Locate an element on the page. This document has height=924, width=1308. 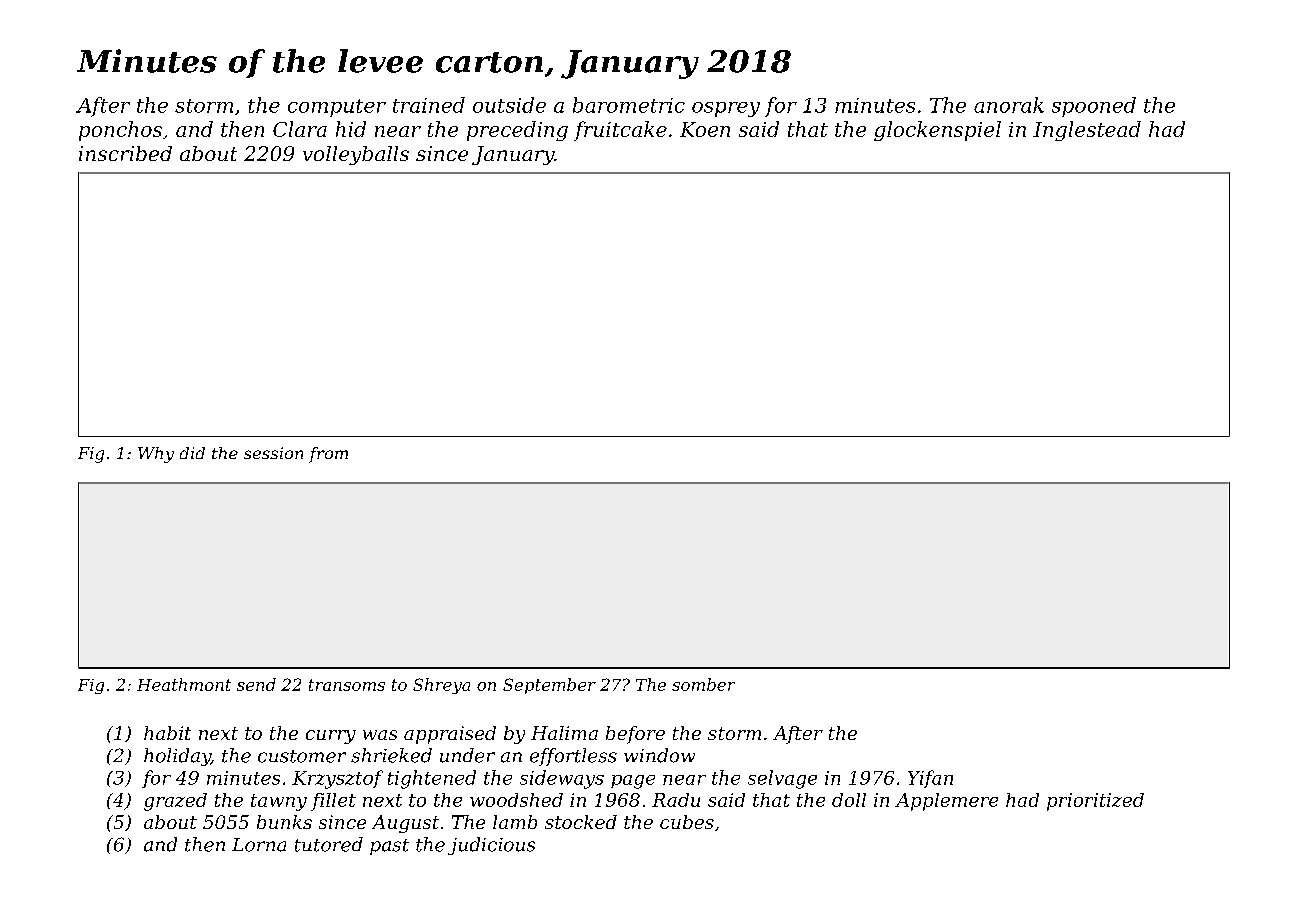
from is located at coordinates (328, 455).
